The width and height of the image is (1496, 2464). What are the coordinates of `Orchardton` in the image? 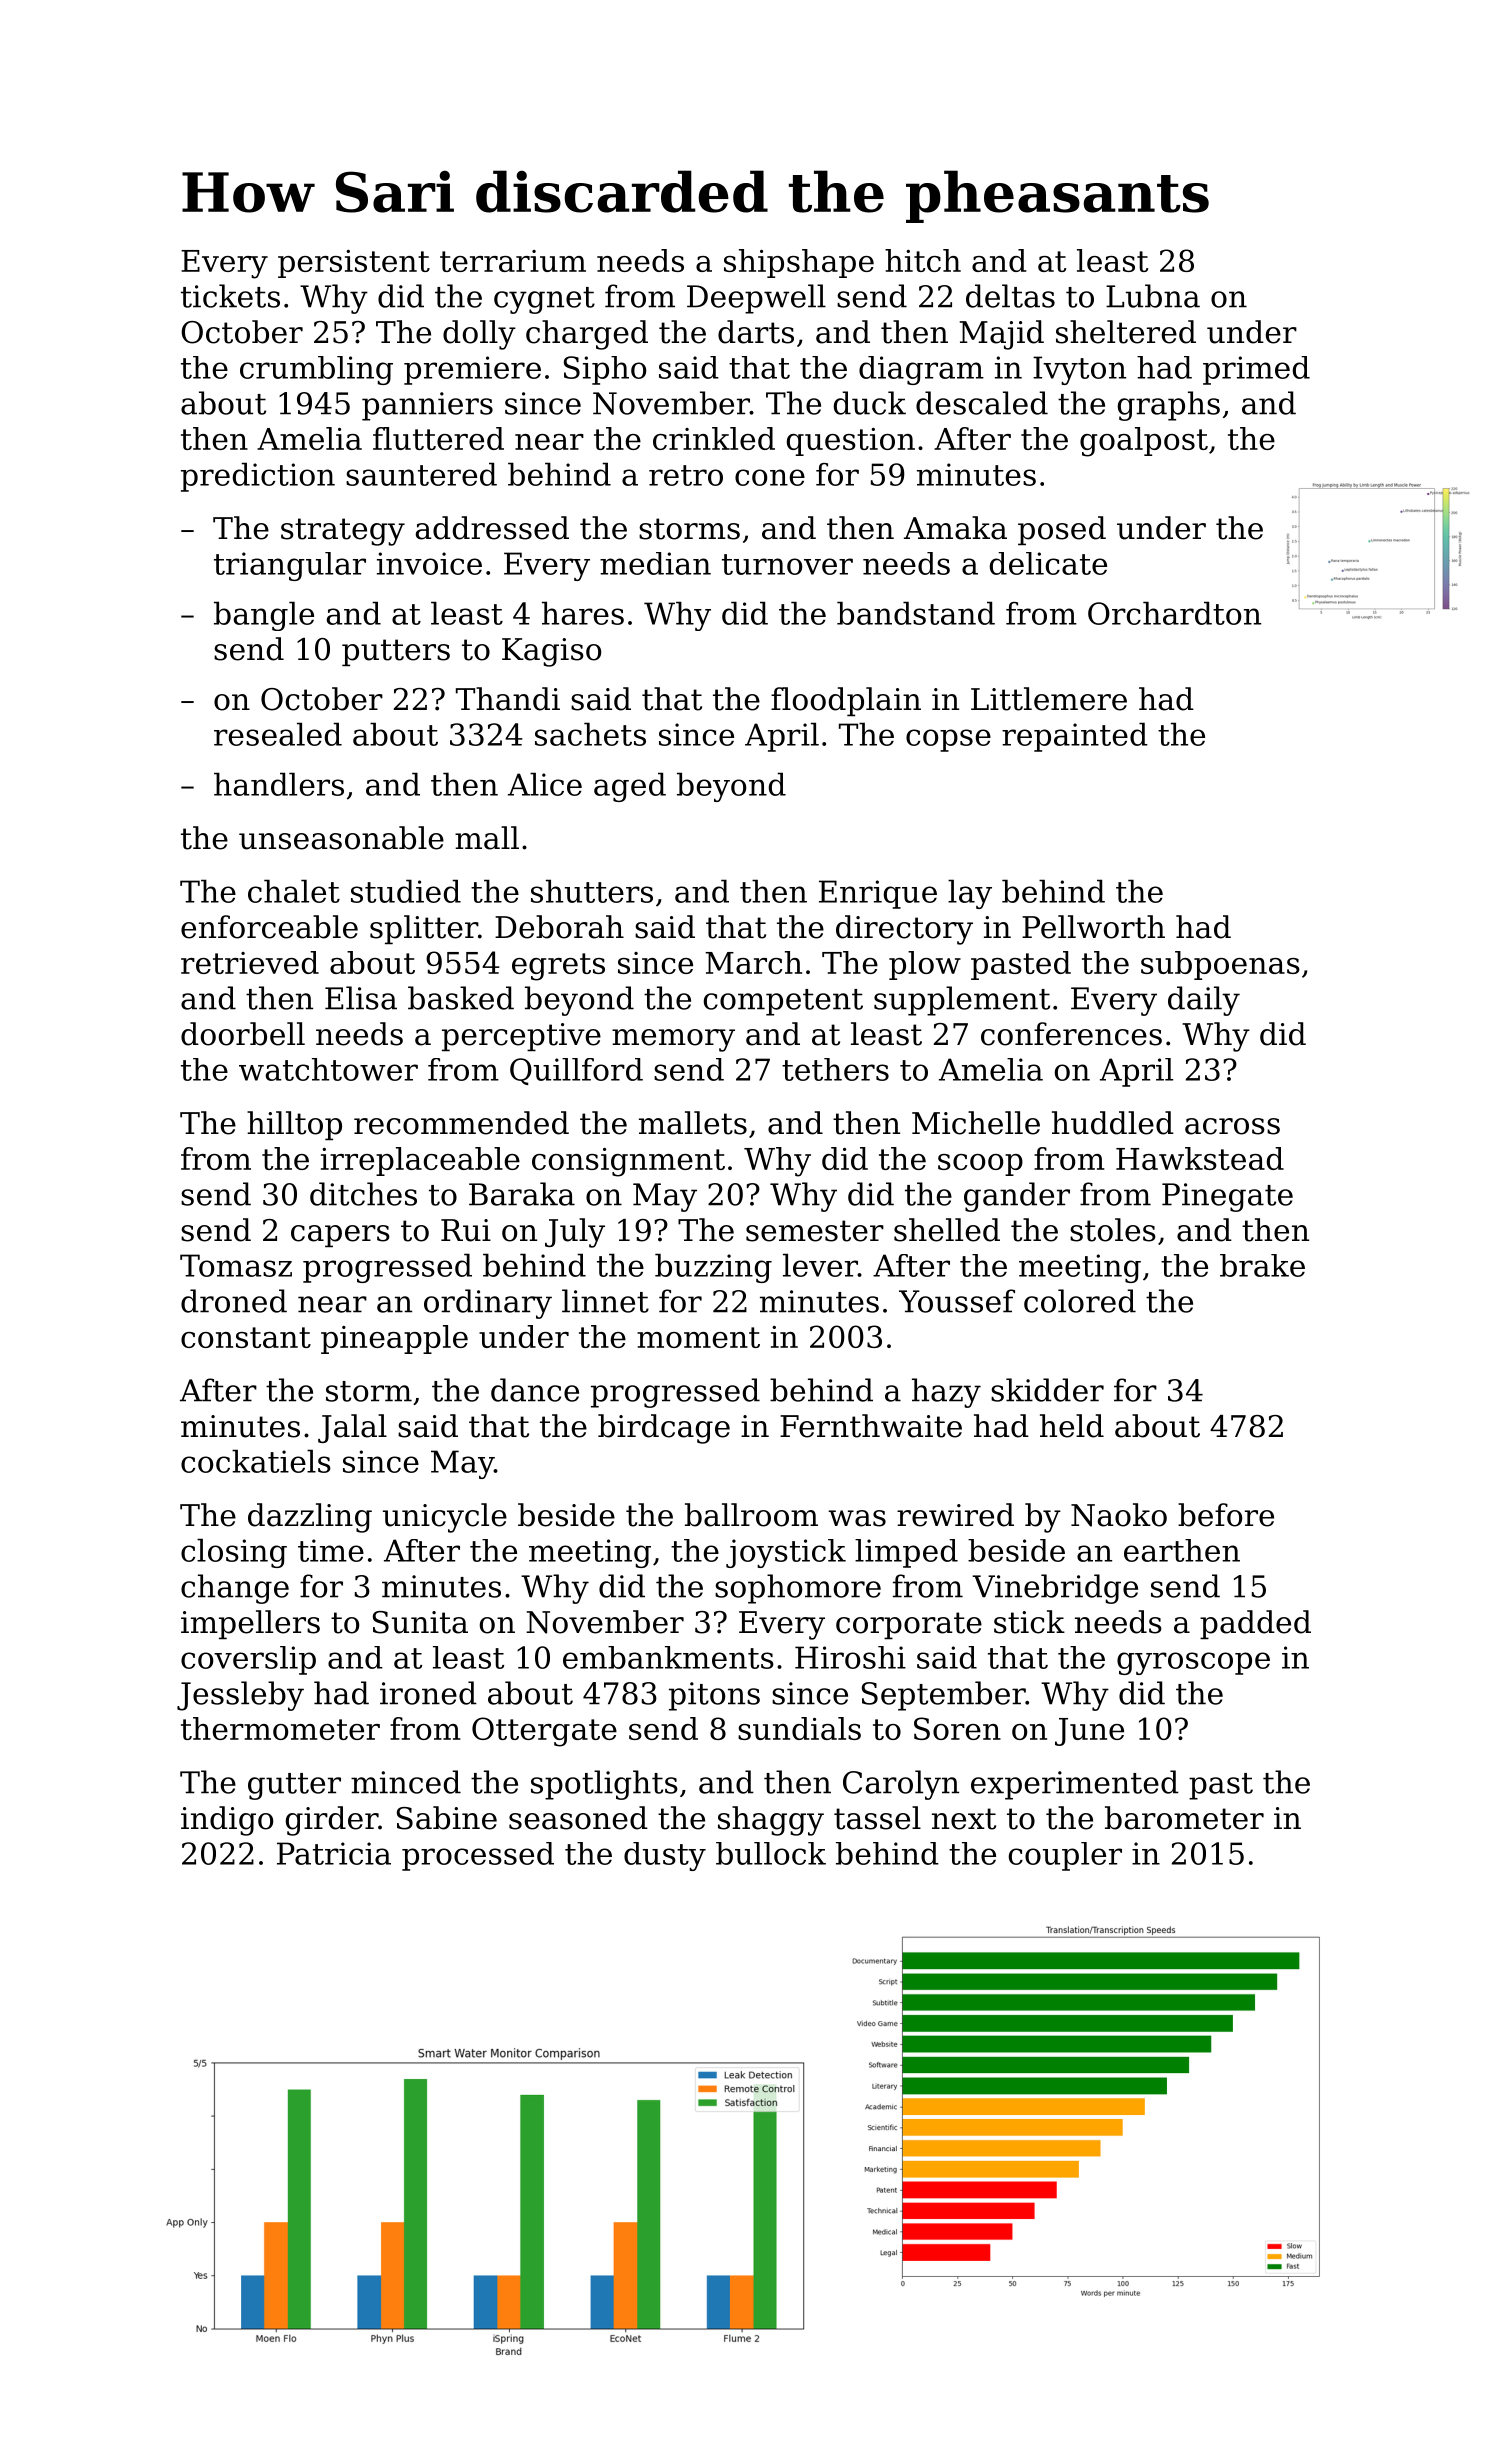 It's located at (1174, 613).
